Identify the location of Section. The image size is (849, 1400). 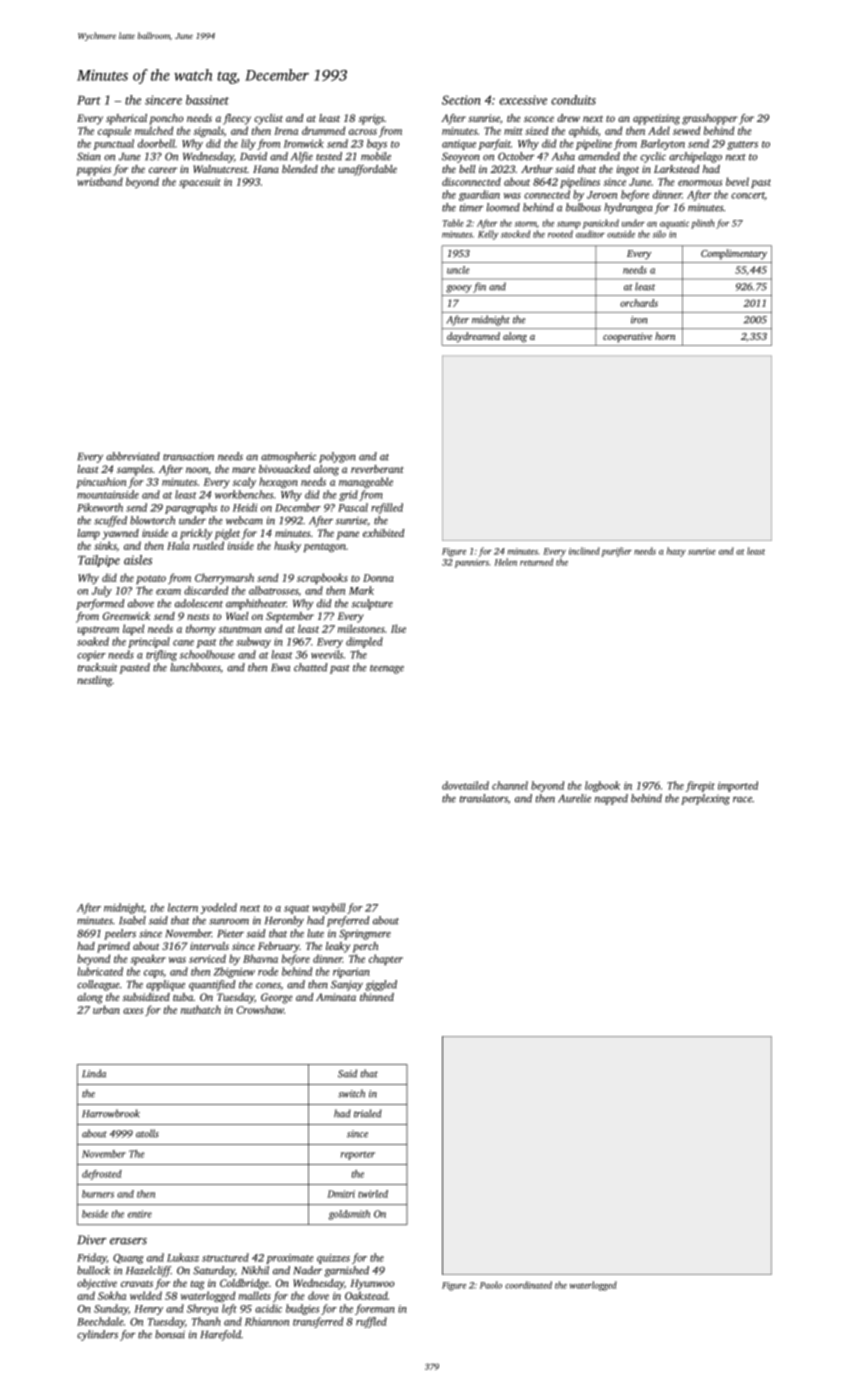
(461, 100).
